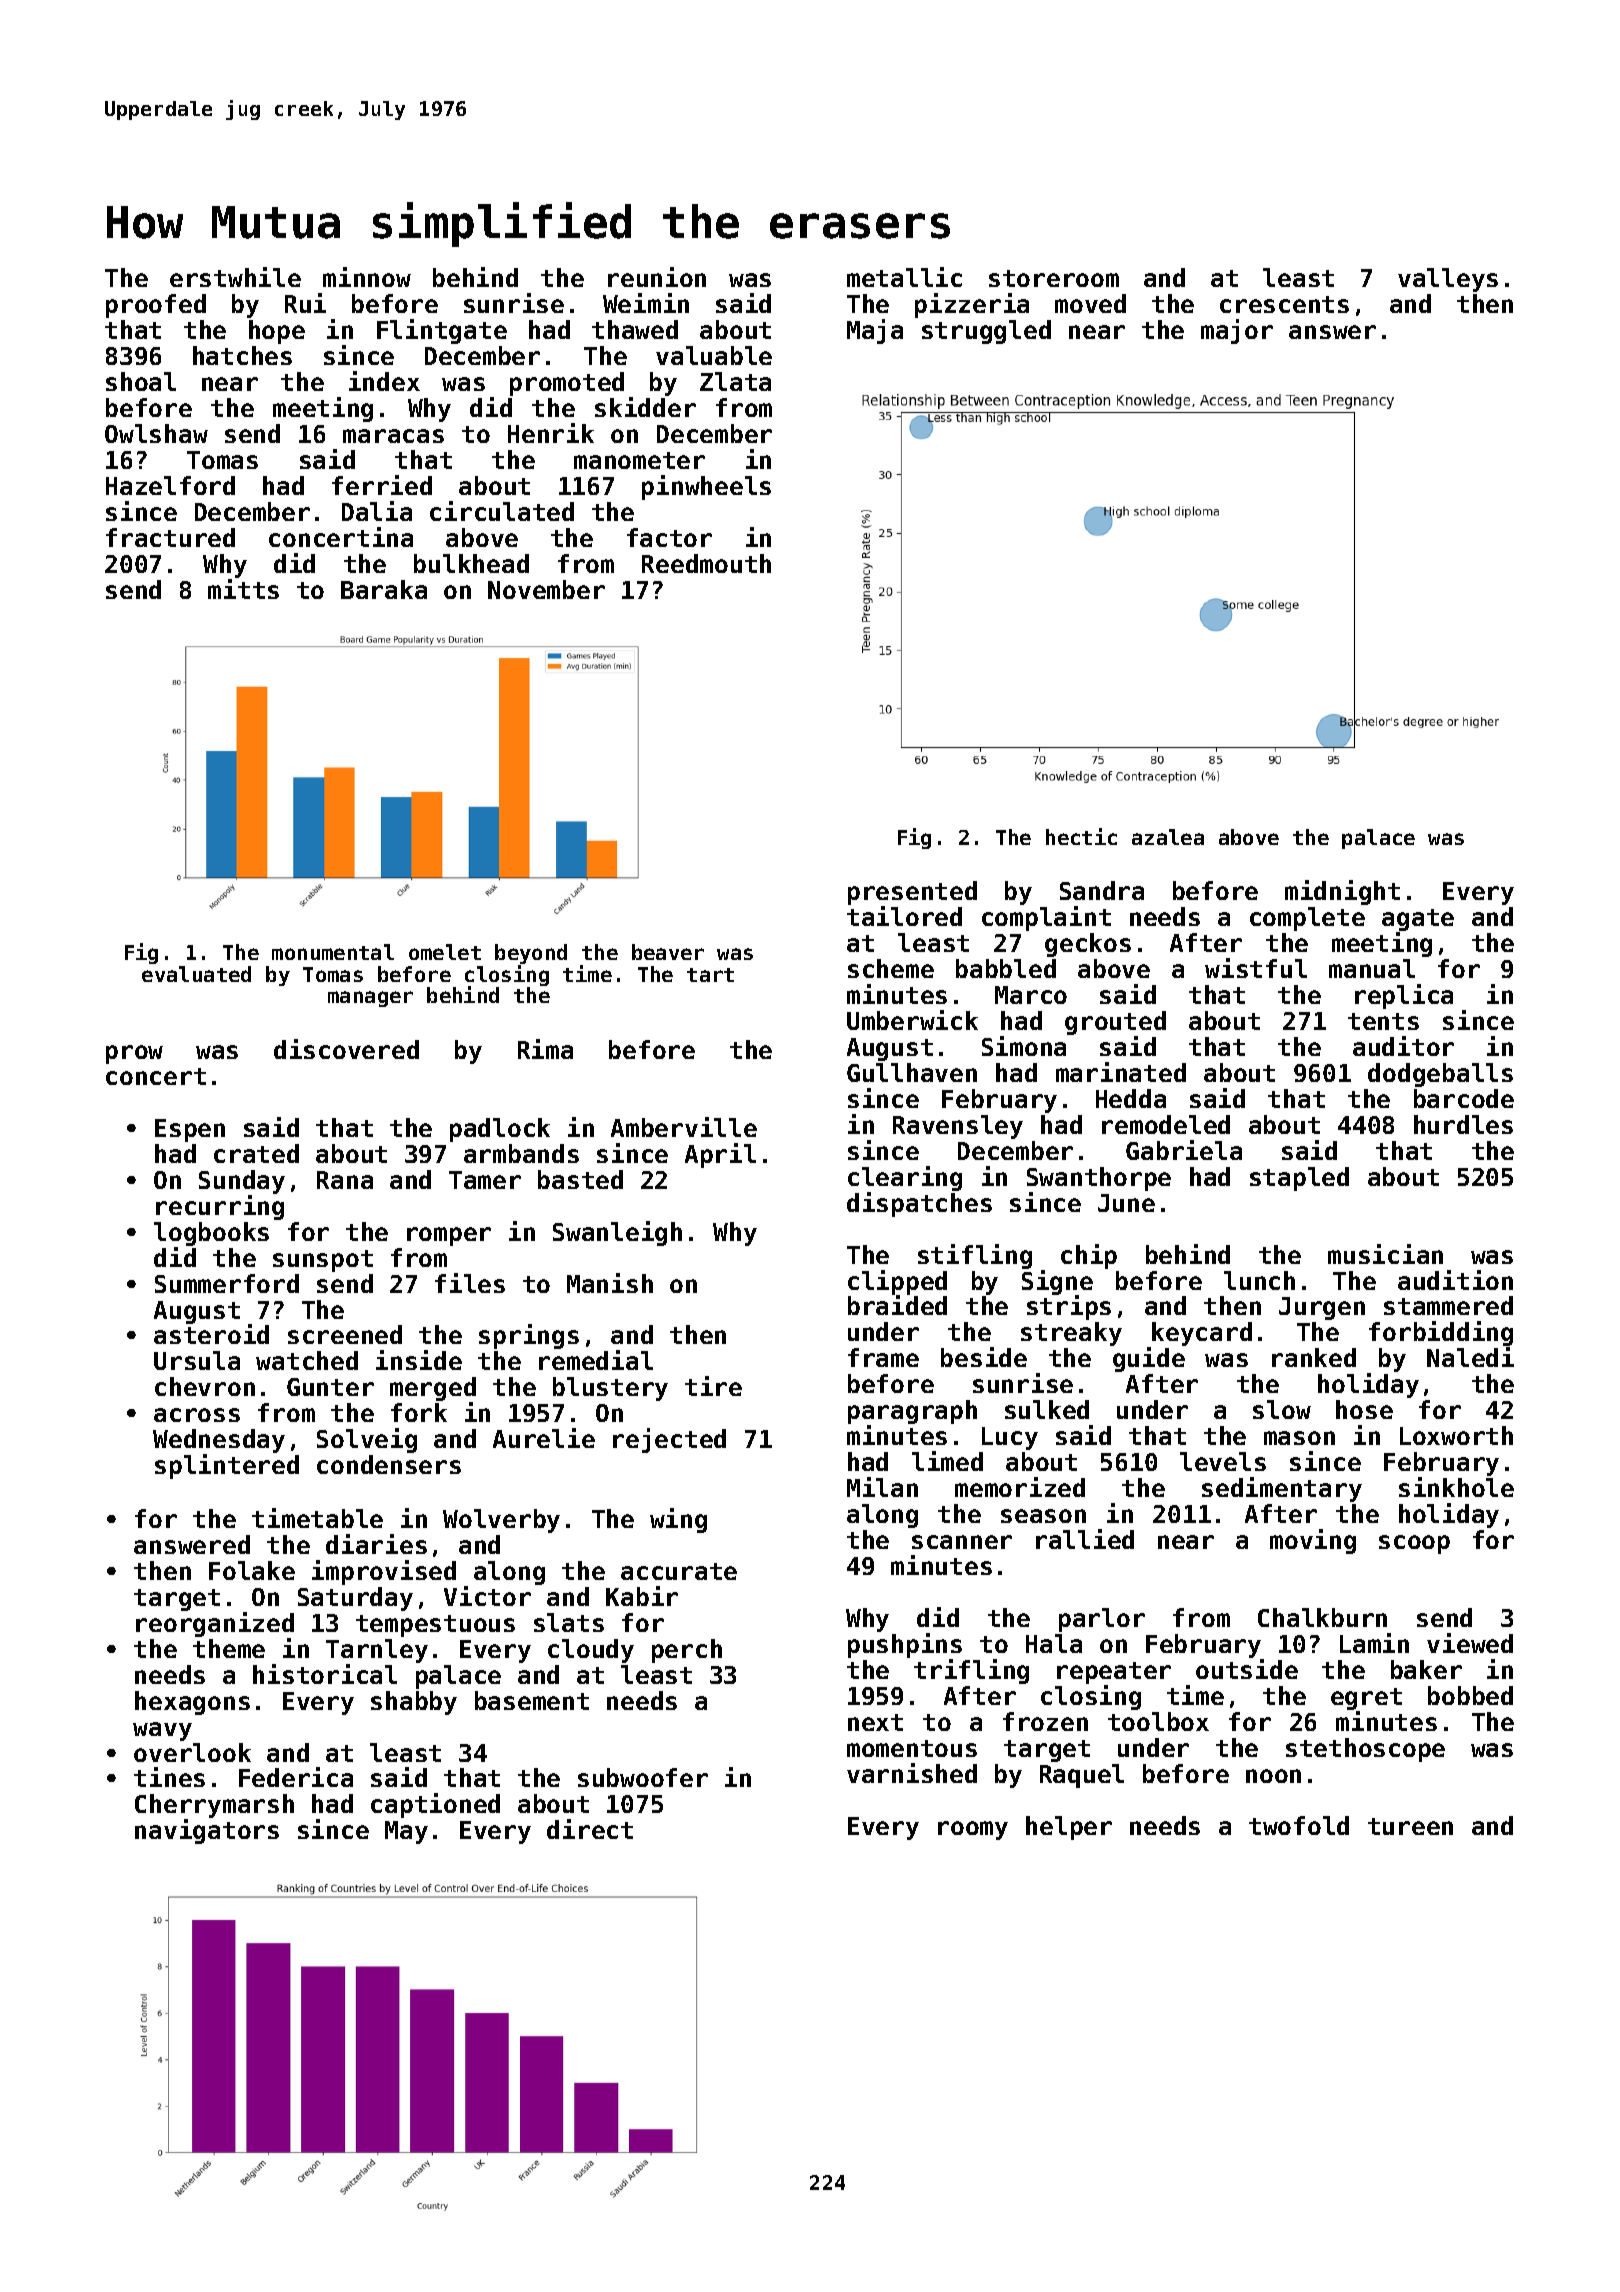  What do you see at coordinates (485, 1180) in the screenshot?
I see `Tamer` at bounding box center [485, 1180].
